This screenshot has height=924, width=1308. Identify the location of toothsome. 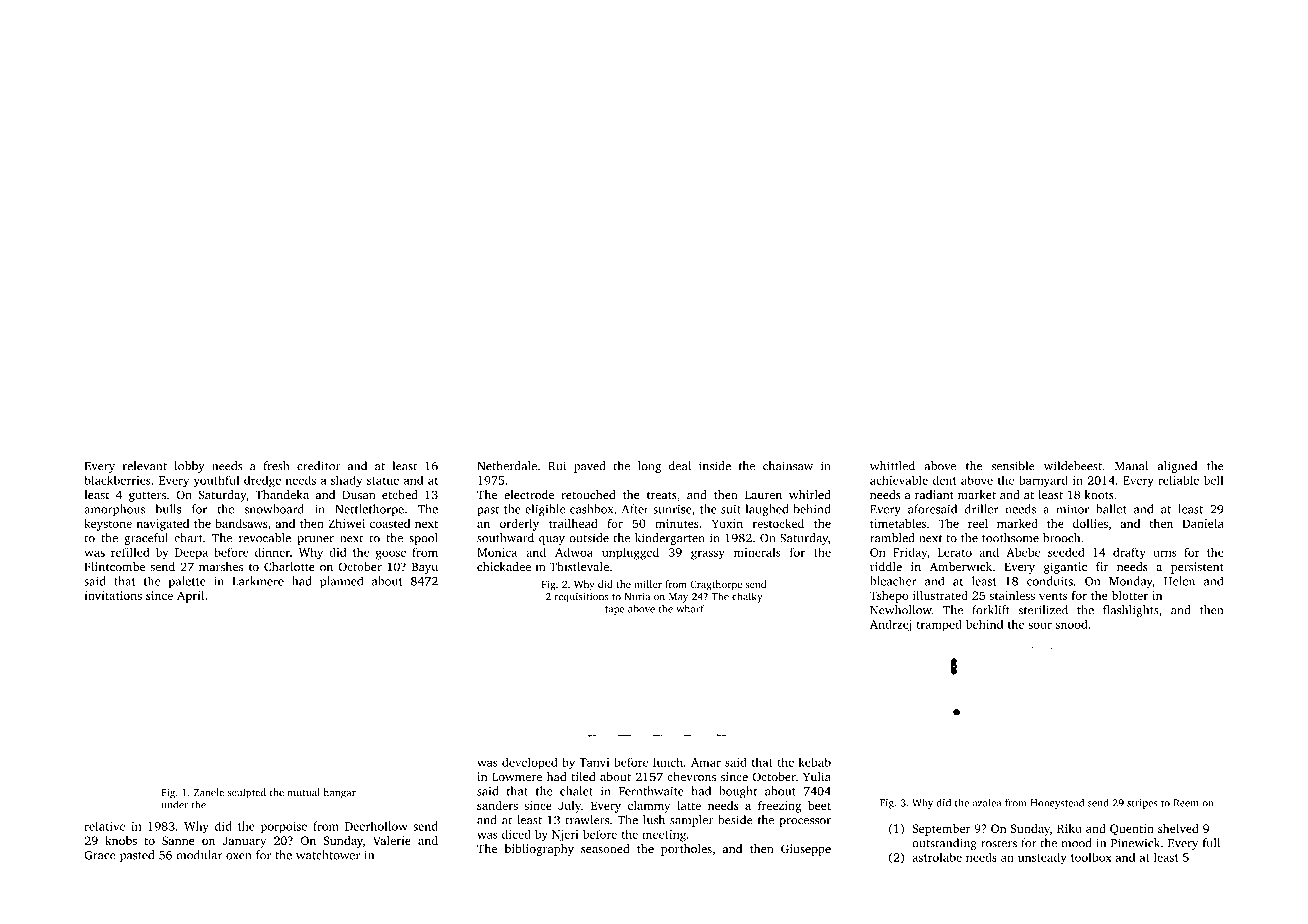
(1010, 538).
